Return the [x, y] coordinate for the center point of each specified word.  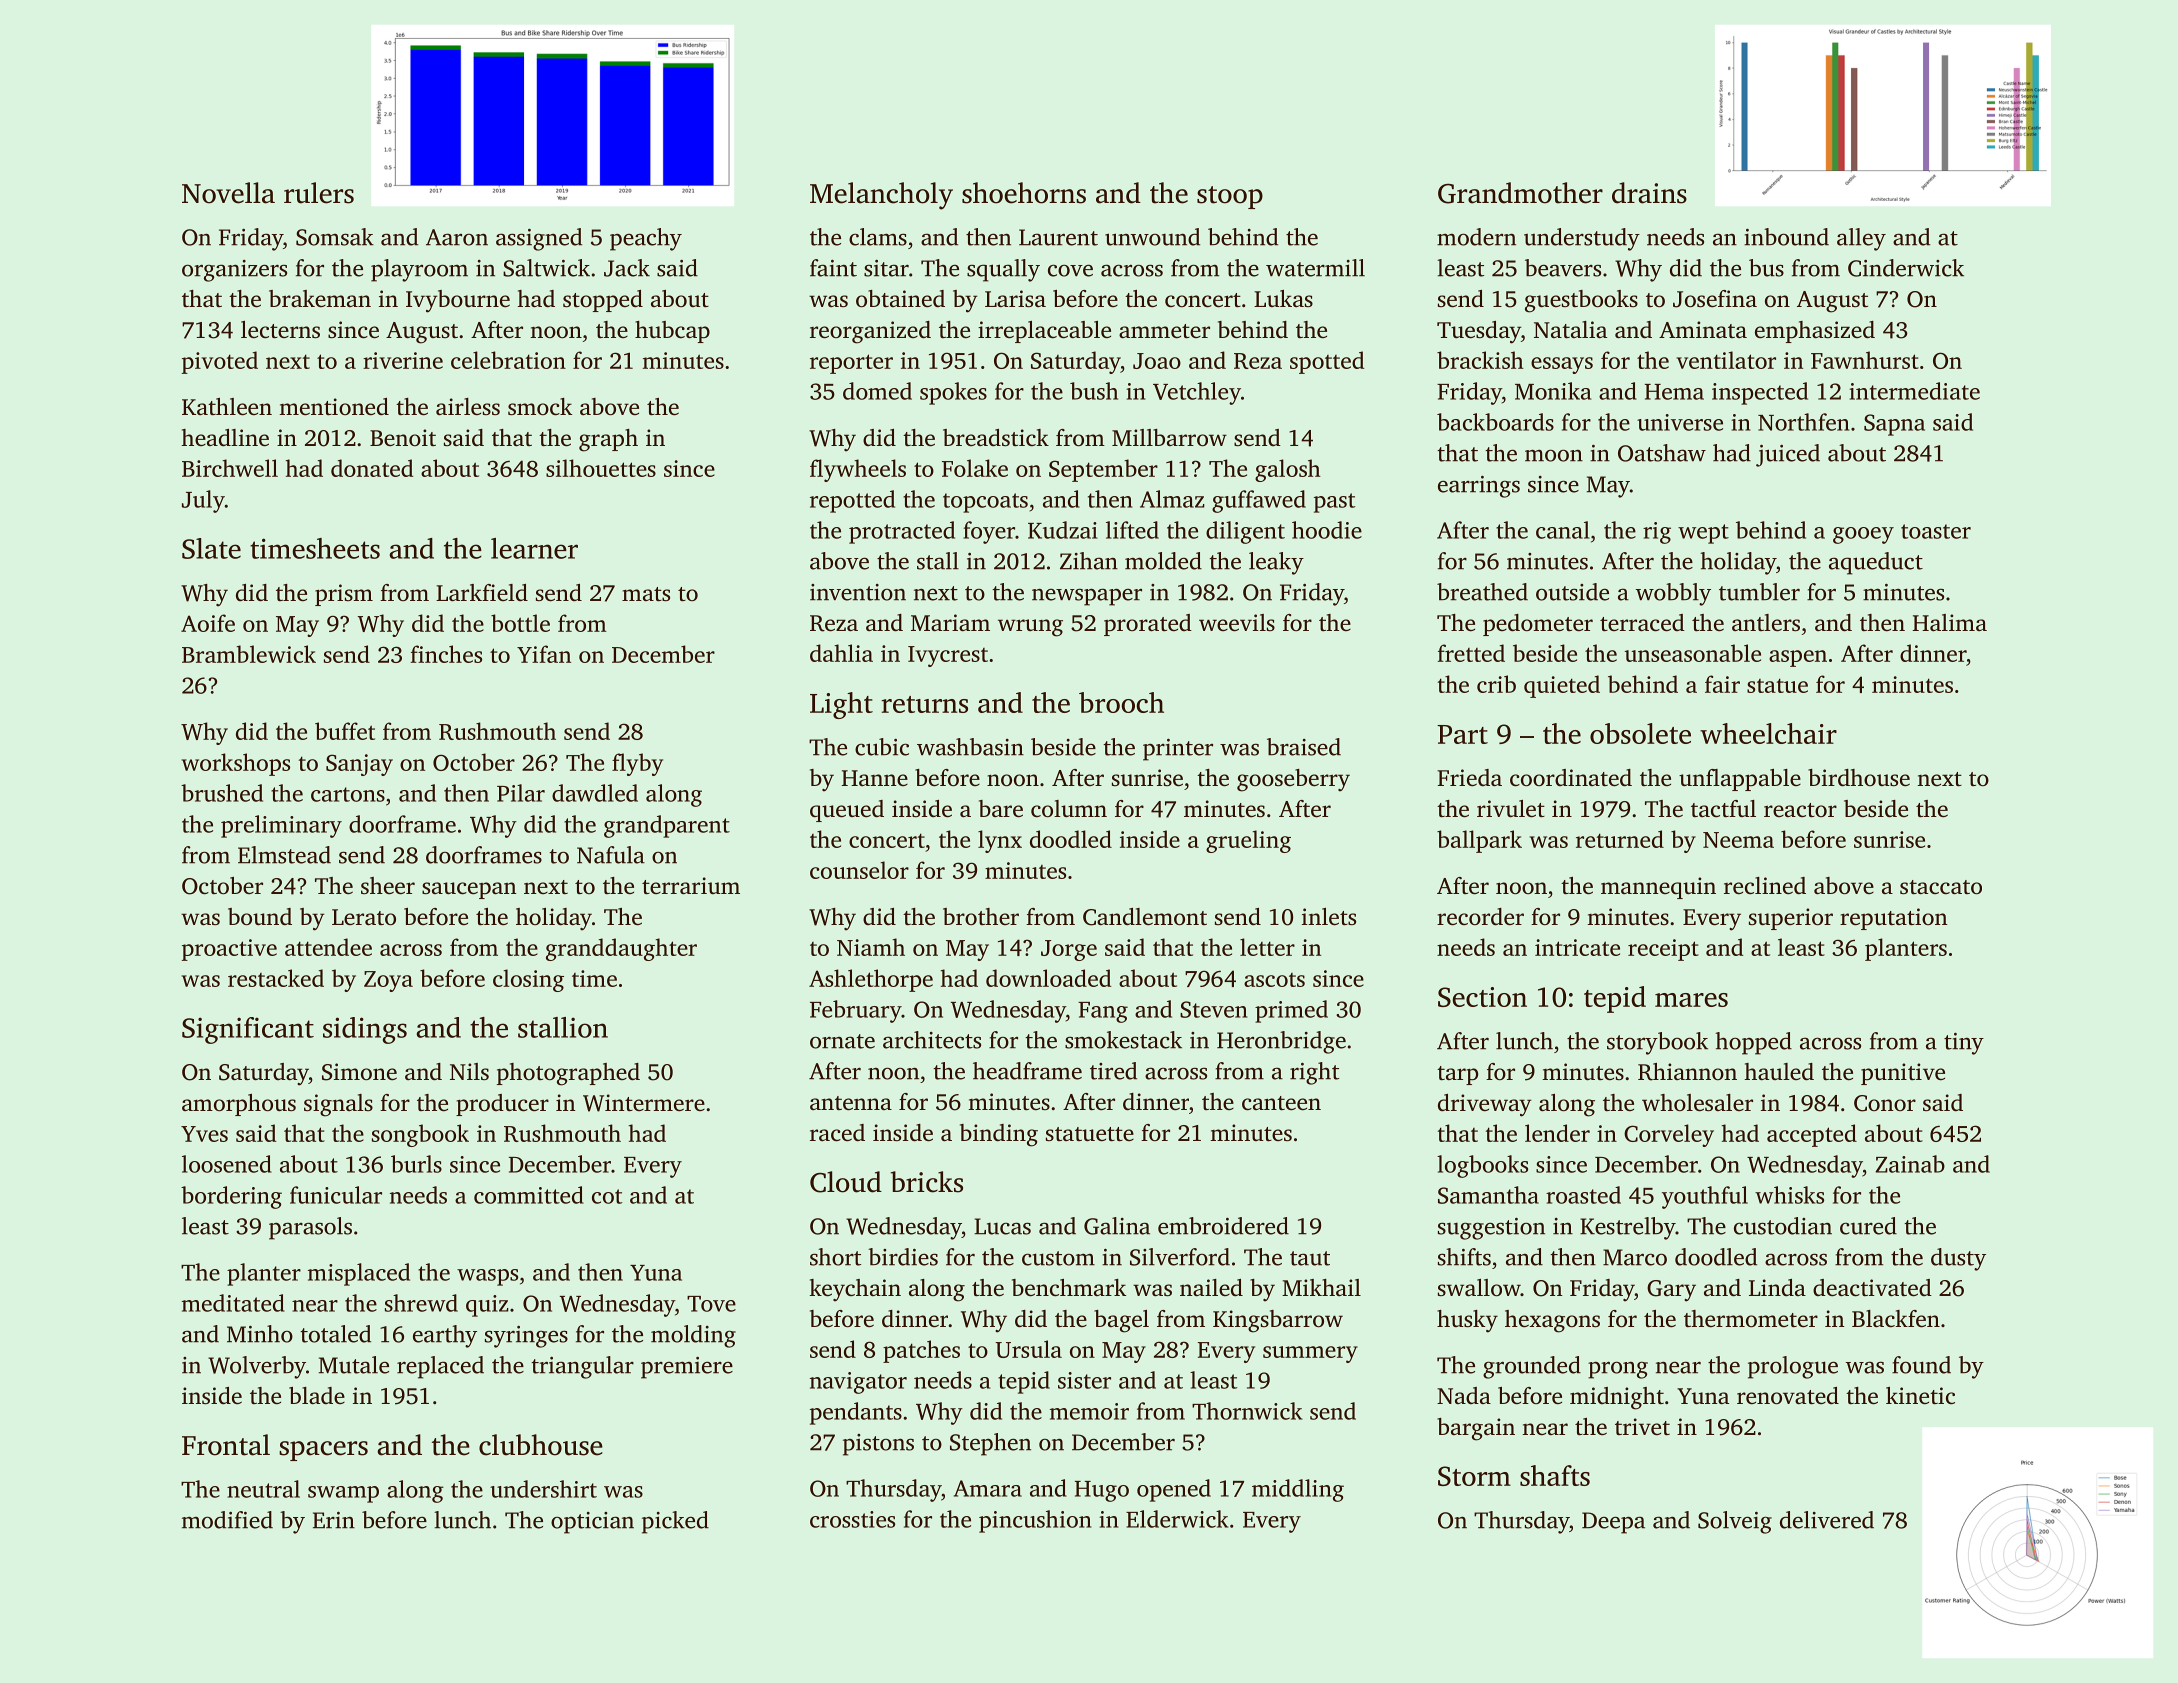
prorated [1148, 625]
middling [1298, 1490]
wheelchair [1768, 733]
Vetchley [1197, 393]
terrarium [691, 886]
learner [534, 548]
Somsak [335, 237]
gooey [1863, 535]
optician [592, 1523]
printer [1178, 750]
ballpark [1479, 841]
